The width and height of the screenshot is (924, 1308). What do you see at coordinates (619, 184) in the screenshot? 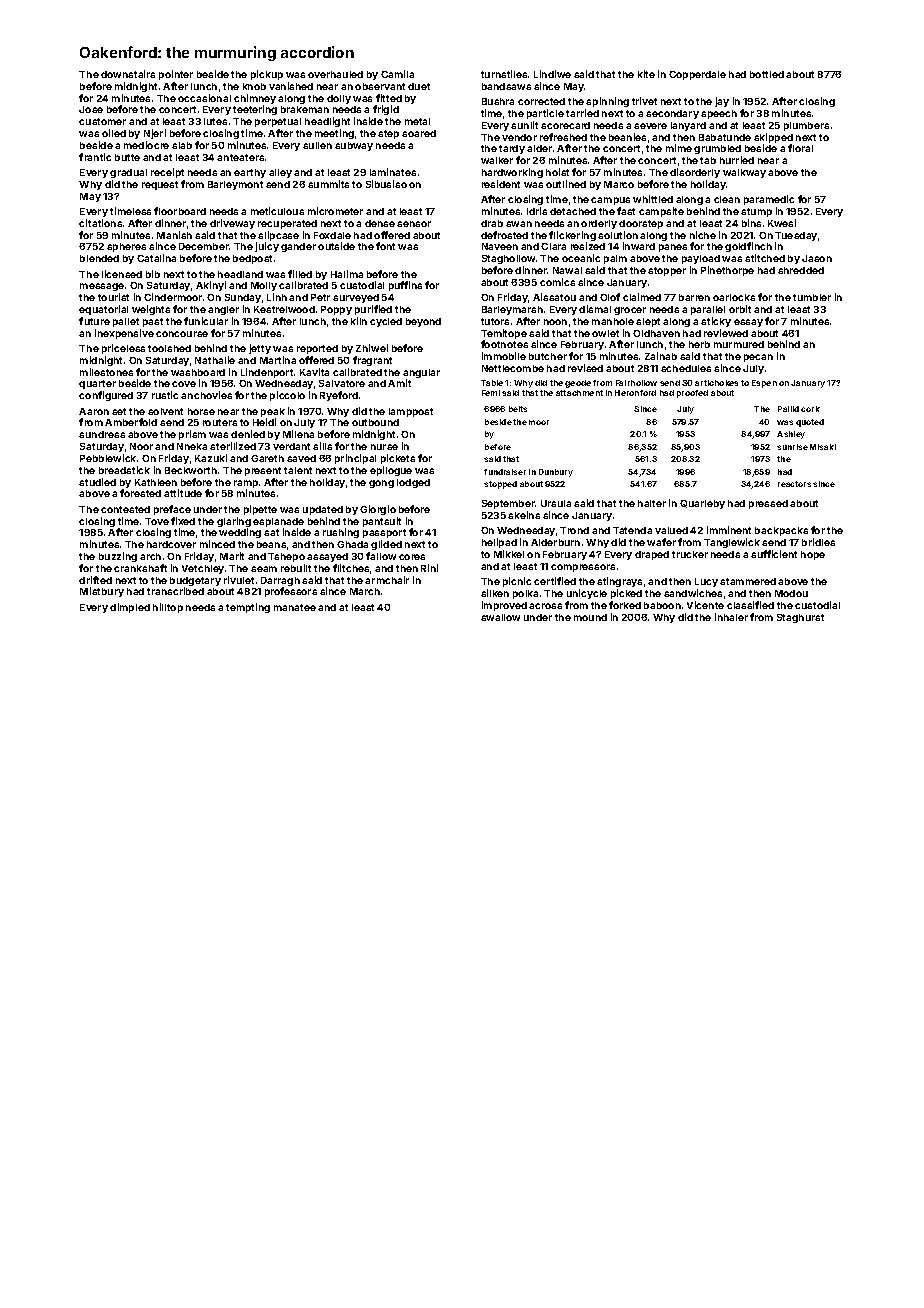
I see `Marco` at bounding box center [619, 184].
